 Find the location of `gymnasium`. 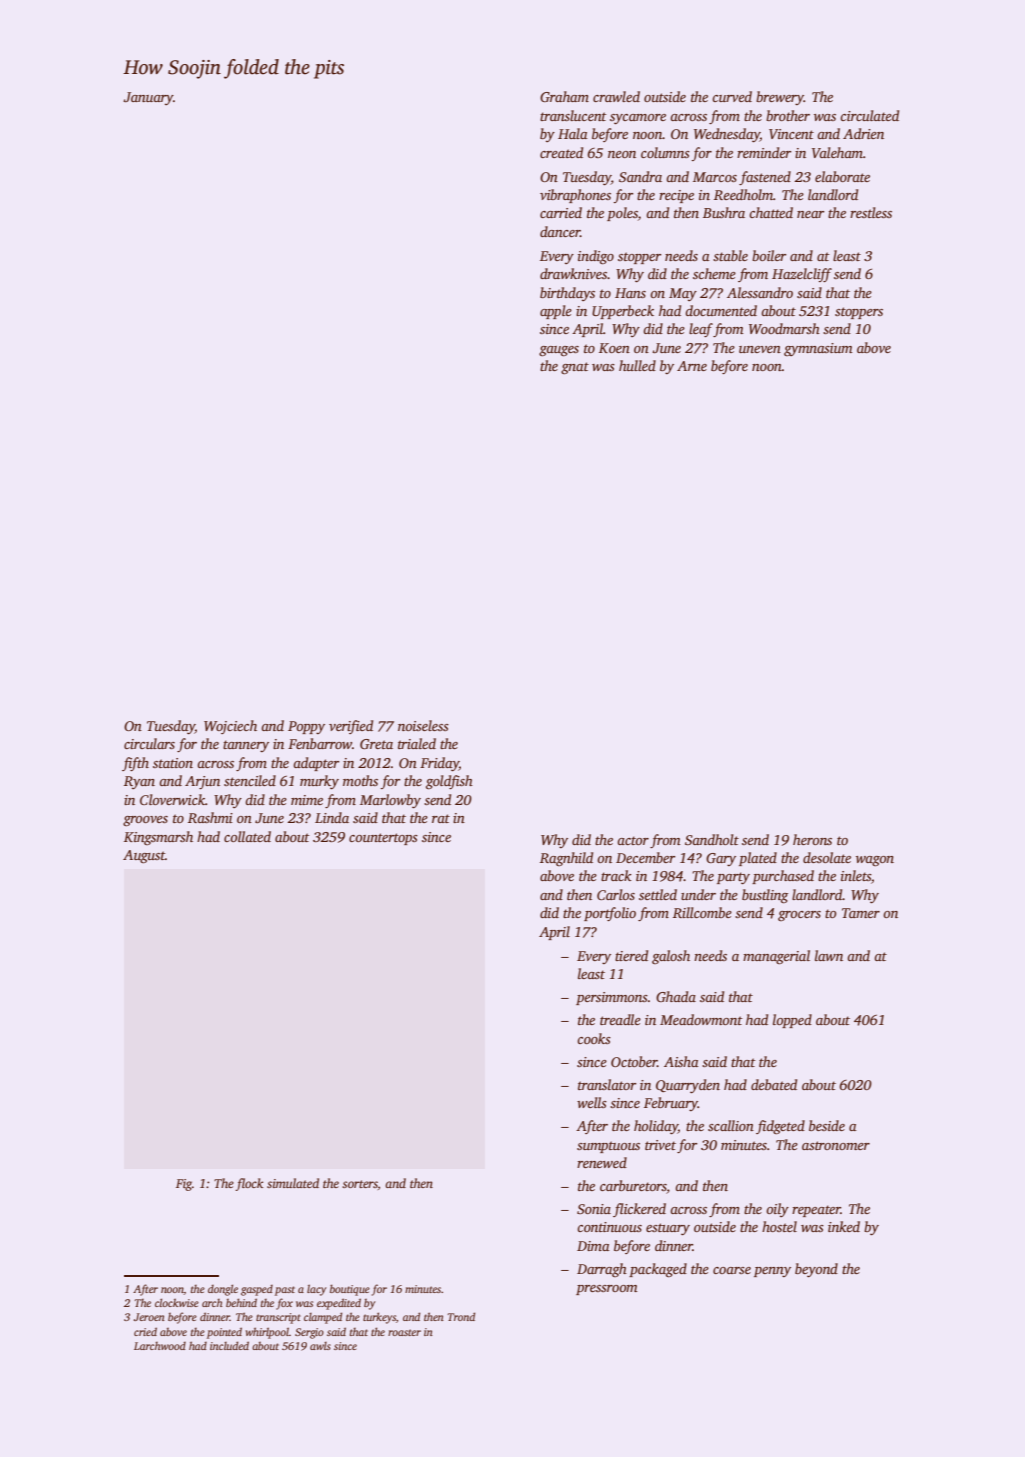

gymnasium is located at coordinates (818, 349).
